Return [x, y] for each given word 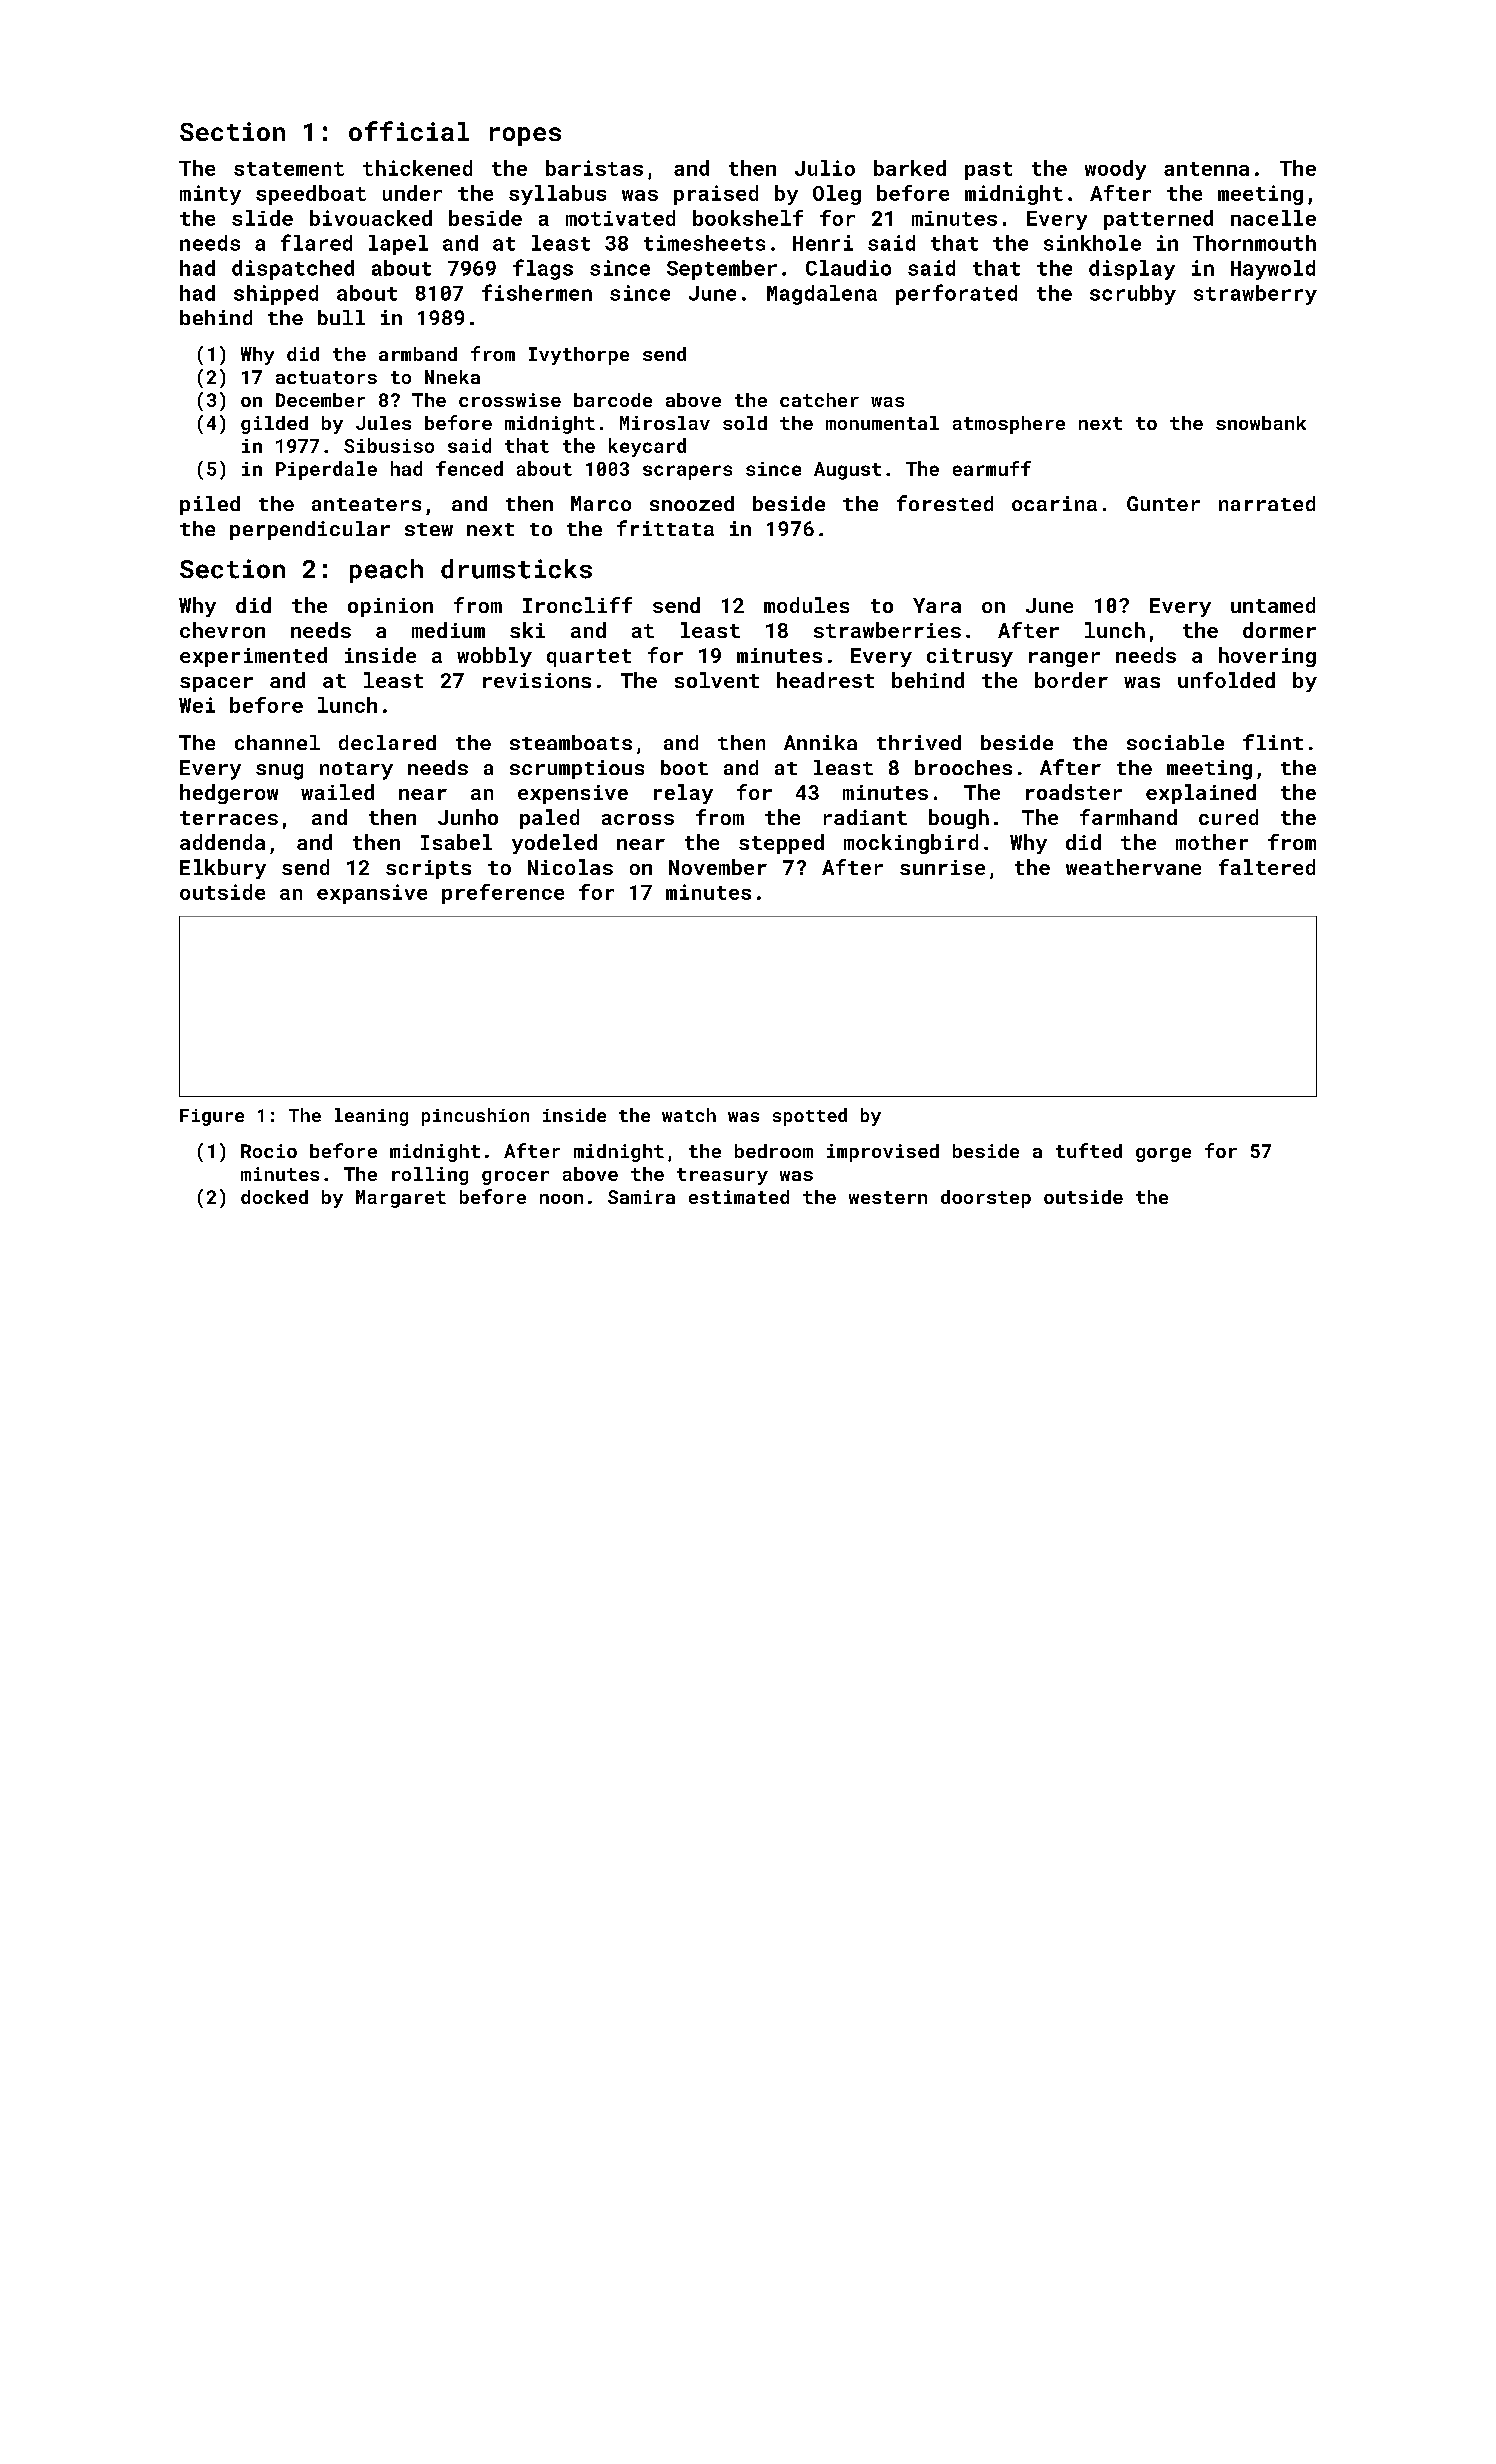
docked [274, 1197]
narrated [1267, 503]
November [718, 867]
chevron [222, 630]
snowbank [1261, 423]
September [722, 270]
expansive [372, 894]
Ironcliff [577, 605]
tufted [1089, 1150]
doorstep [986, 1199]
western [888, 1197]
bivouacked [371, 218]
